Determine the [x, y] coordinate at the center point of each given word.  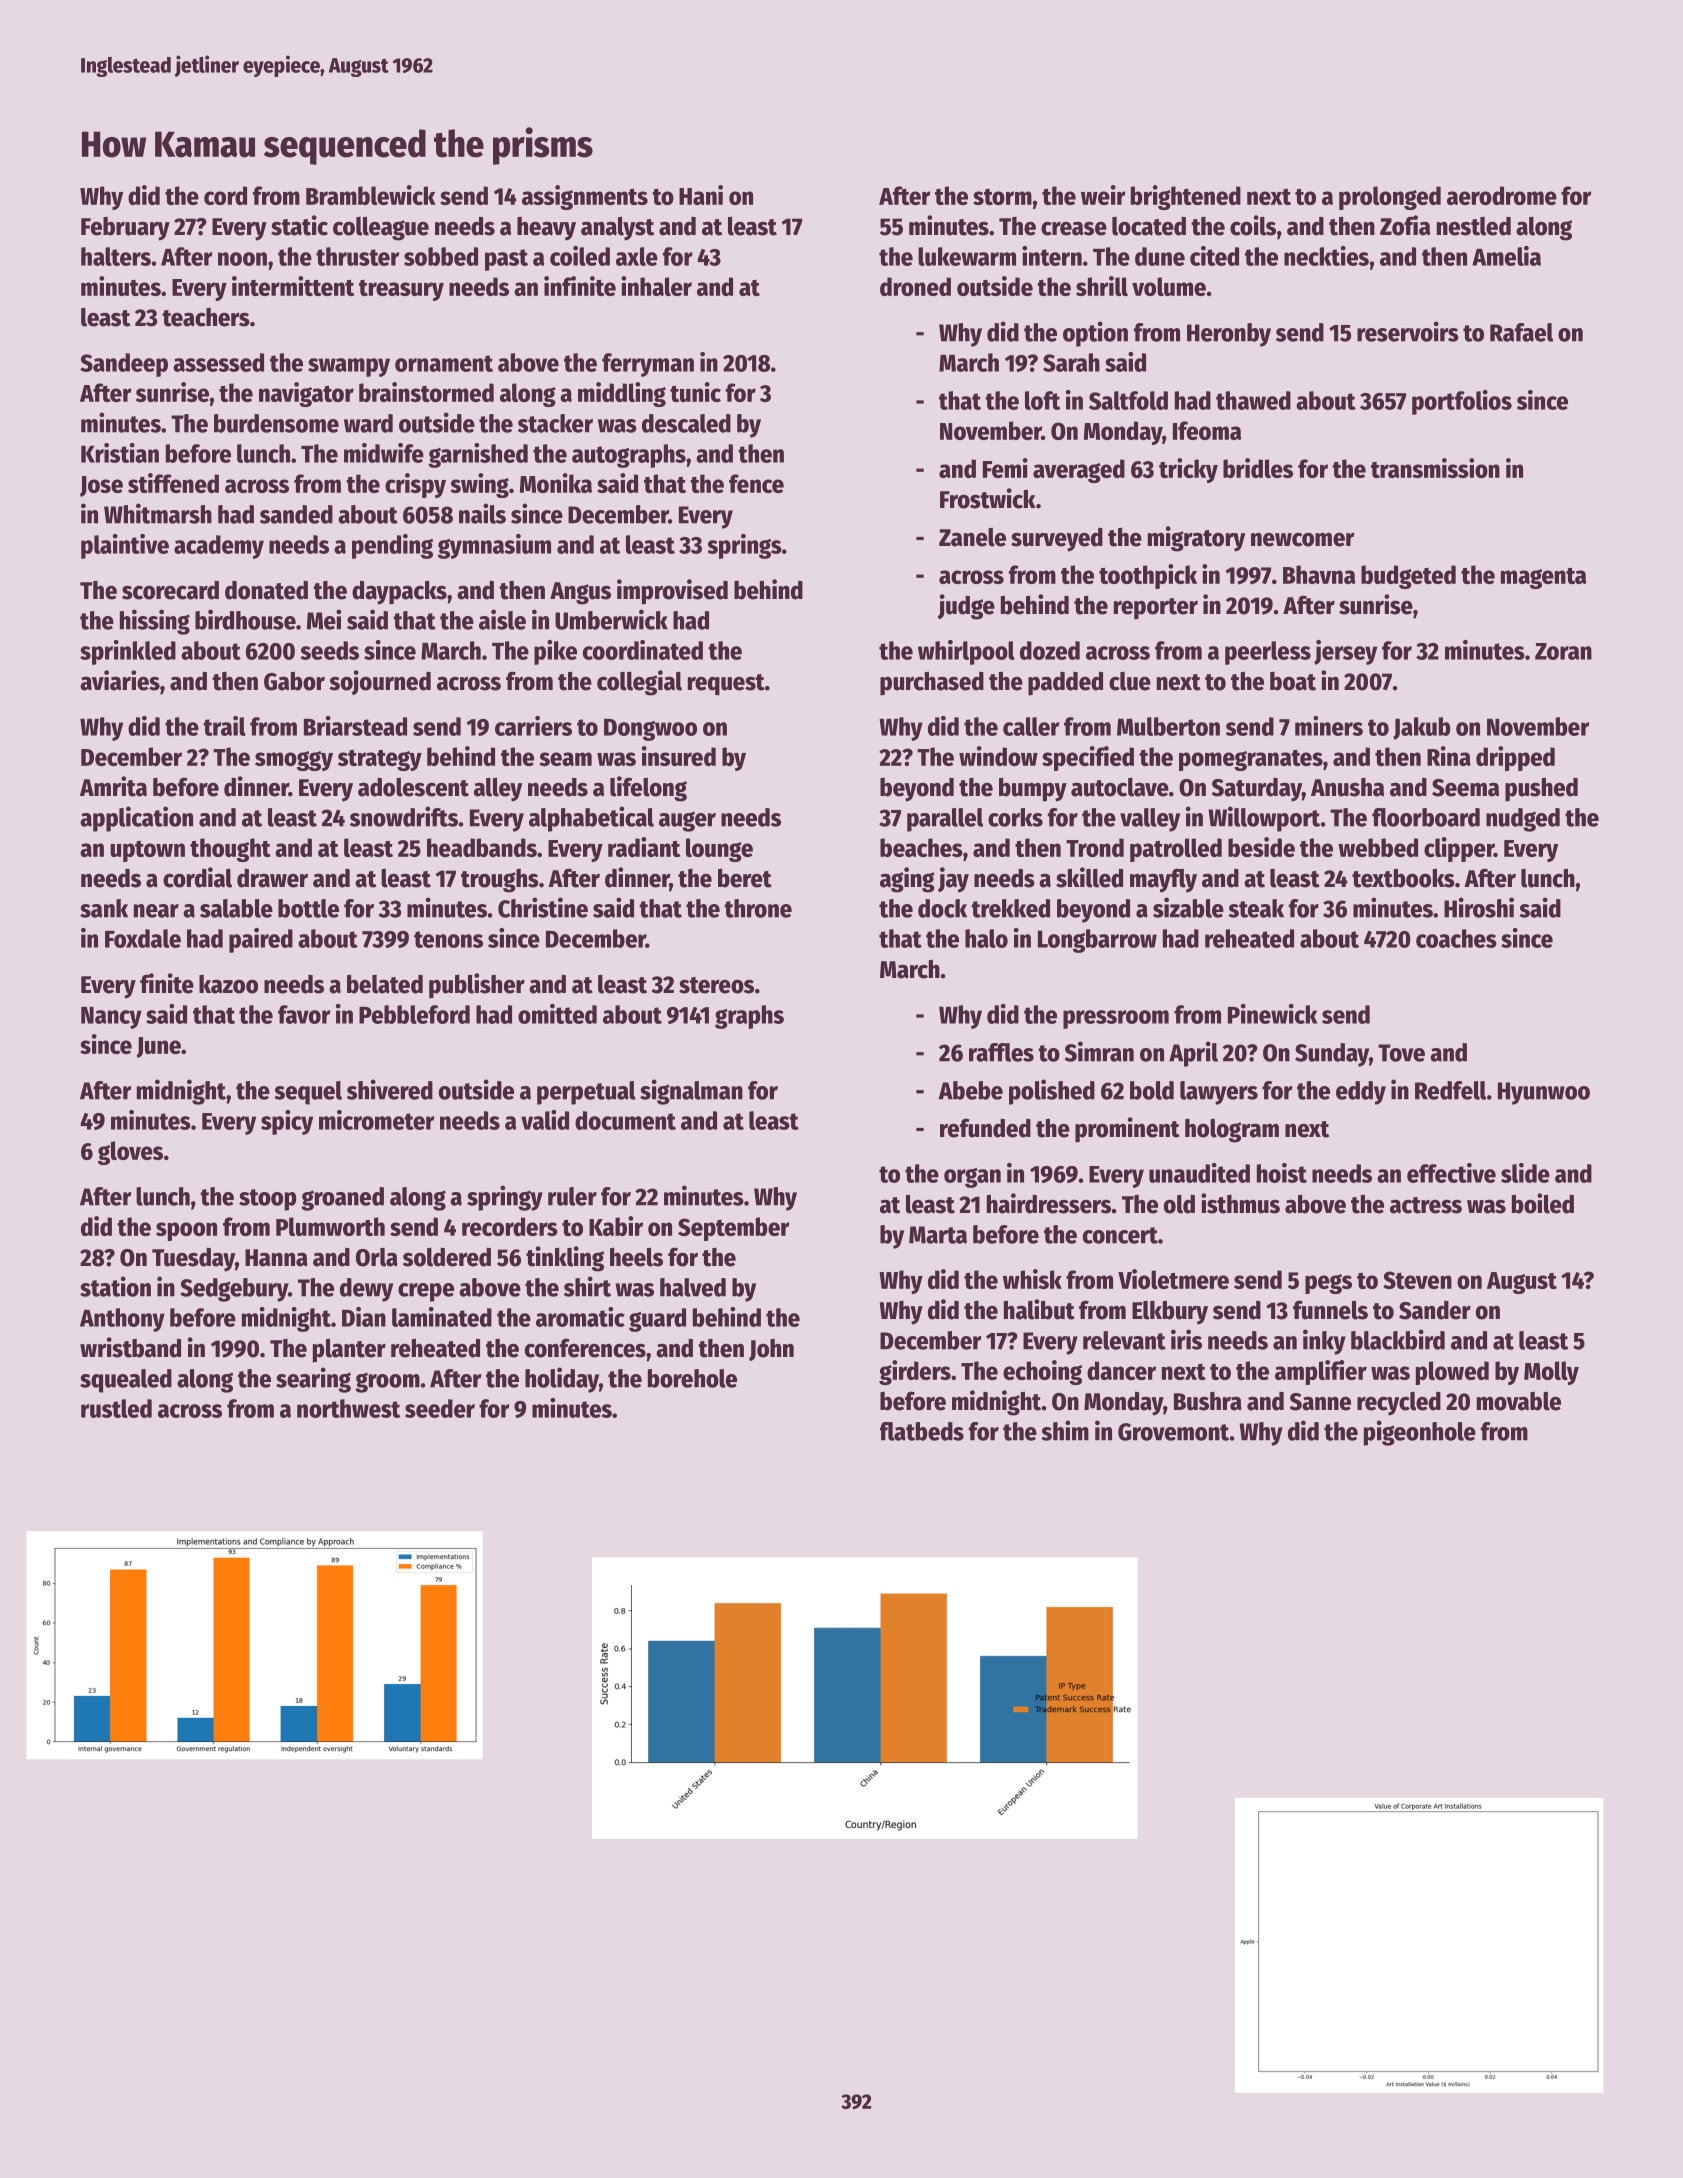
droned [915, 286]
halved [693, 1287]
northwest [348, 1408]
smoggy [294, 761]
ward [368, 423]
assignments [585, 197]
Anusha [1347, 787]
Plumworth [330, 1226]
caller [1031, 726]
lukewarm [967, 256]
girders [915, 1372]
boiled [1543, 1203]
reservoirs [1408, 331]
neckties [1326, 256]
